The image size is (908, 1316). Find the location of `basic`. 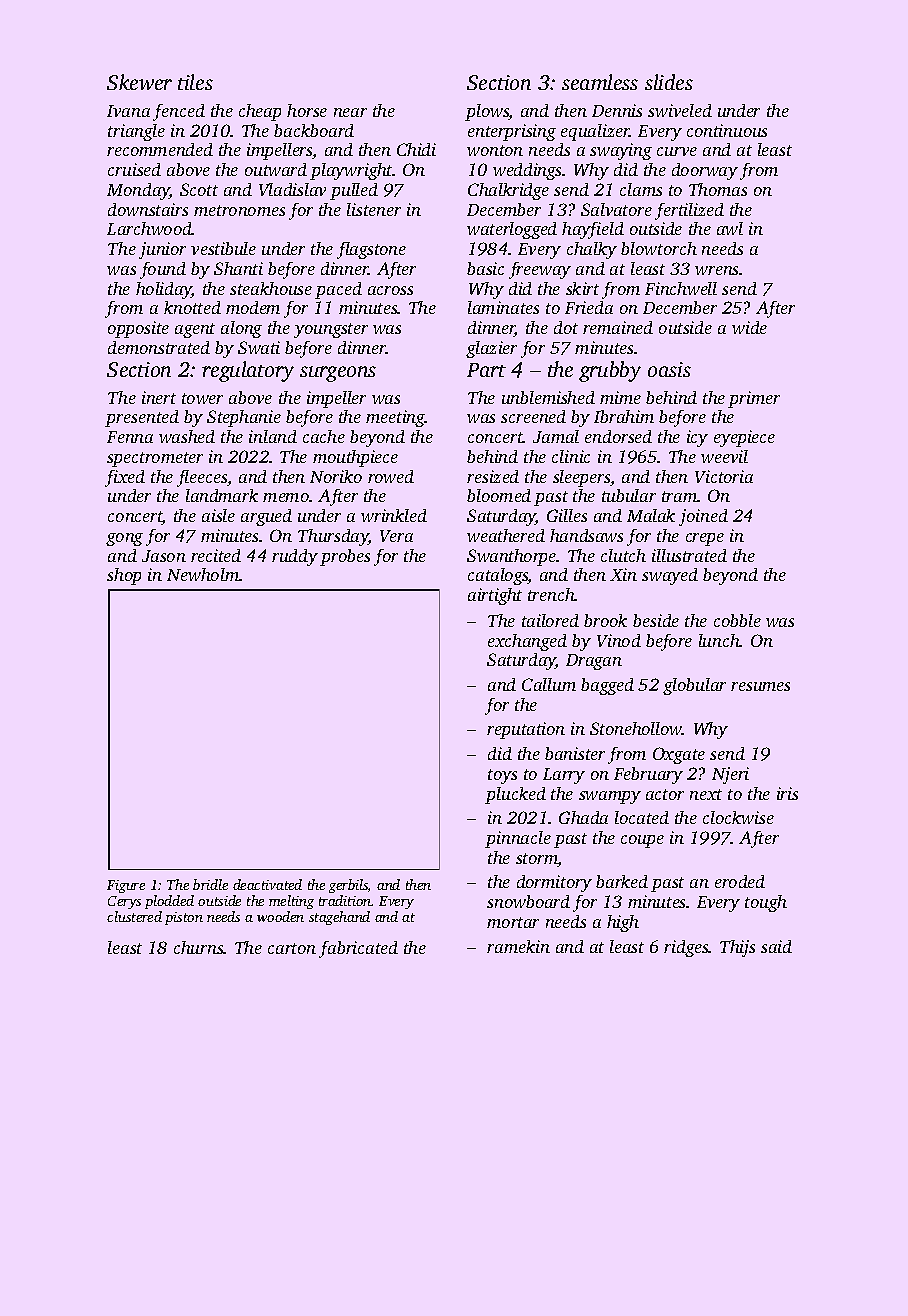

basic is located at coordinates (485, 268).
